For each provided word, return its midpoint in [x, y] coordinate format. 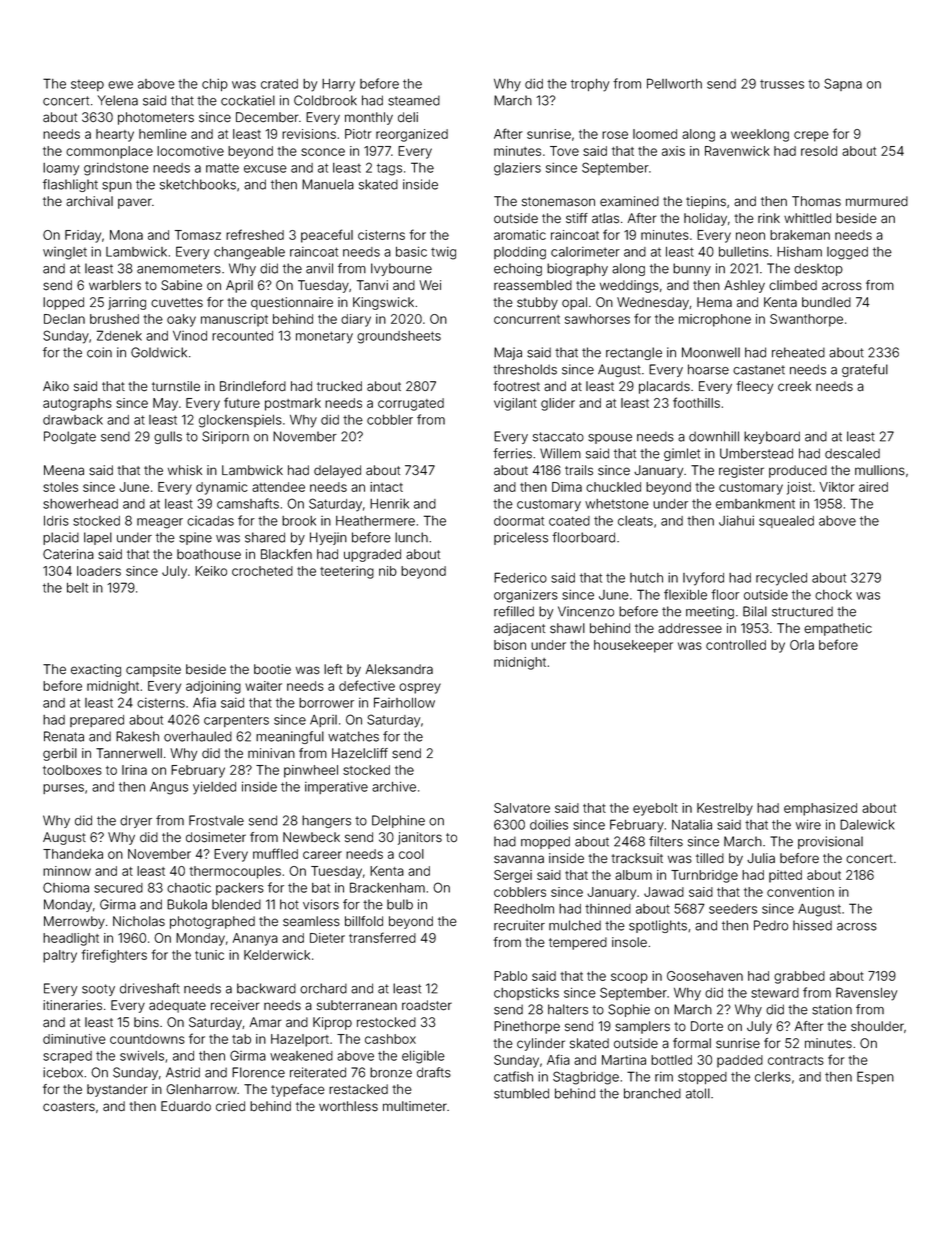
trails [579, 470]
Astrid [183, 1072]
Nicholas [139, 921]
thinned [608, 909]
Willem [560, 453]
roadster [427, 1005]
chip [215, 84]
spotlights [658, 926]
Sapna [843, 84]
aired [873, 487]
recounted [242, 336]
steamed [414, 100]
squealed [786, 522]
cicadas [210, 521]
